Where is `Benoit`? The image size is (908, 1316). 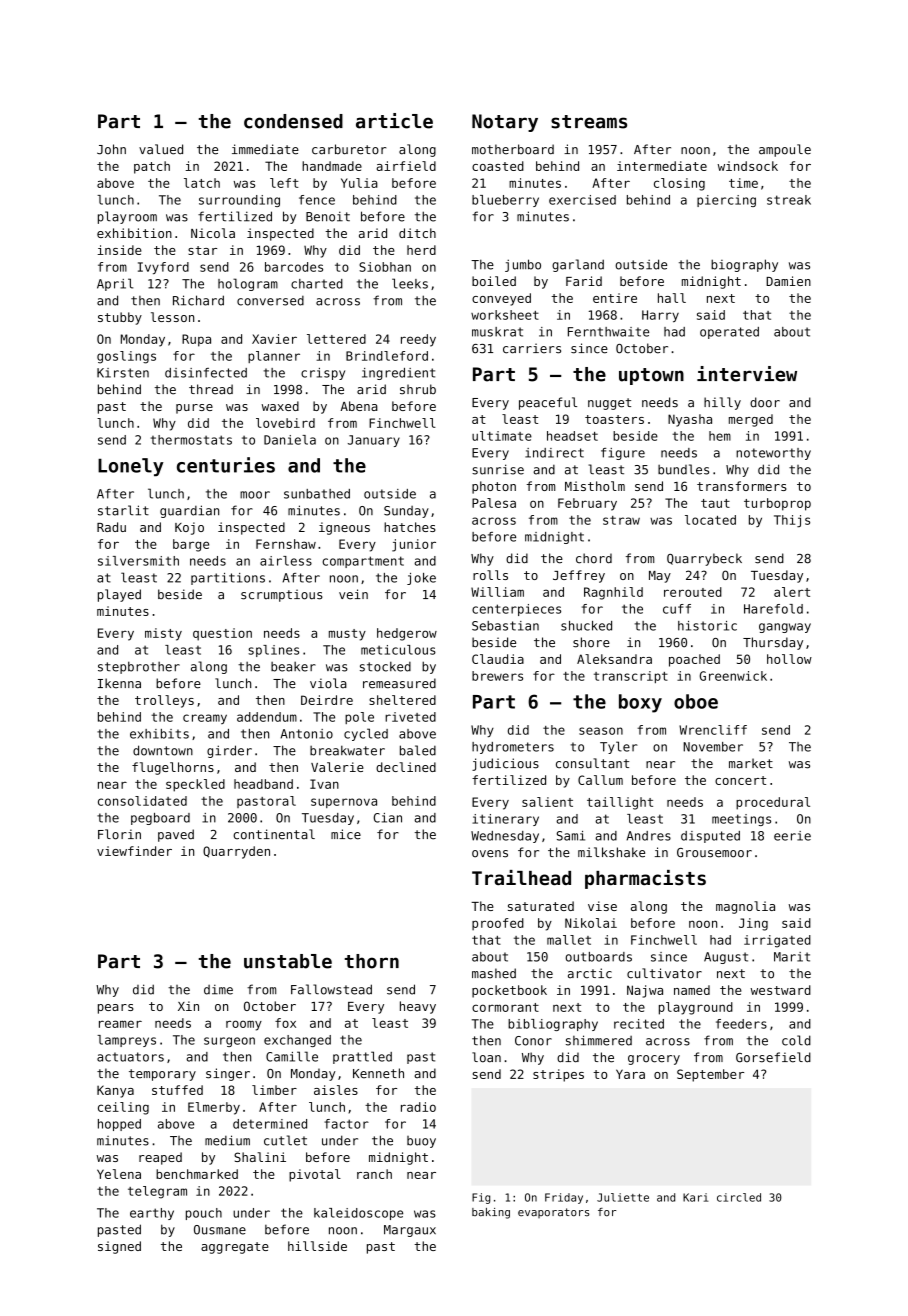
Benoit is located at coordinates (328, 216).
